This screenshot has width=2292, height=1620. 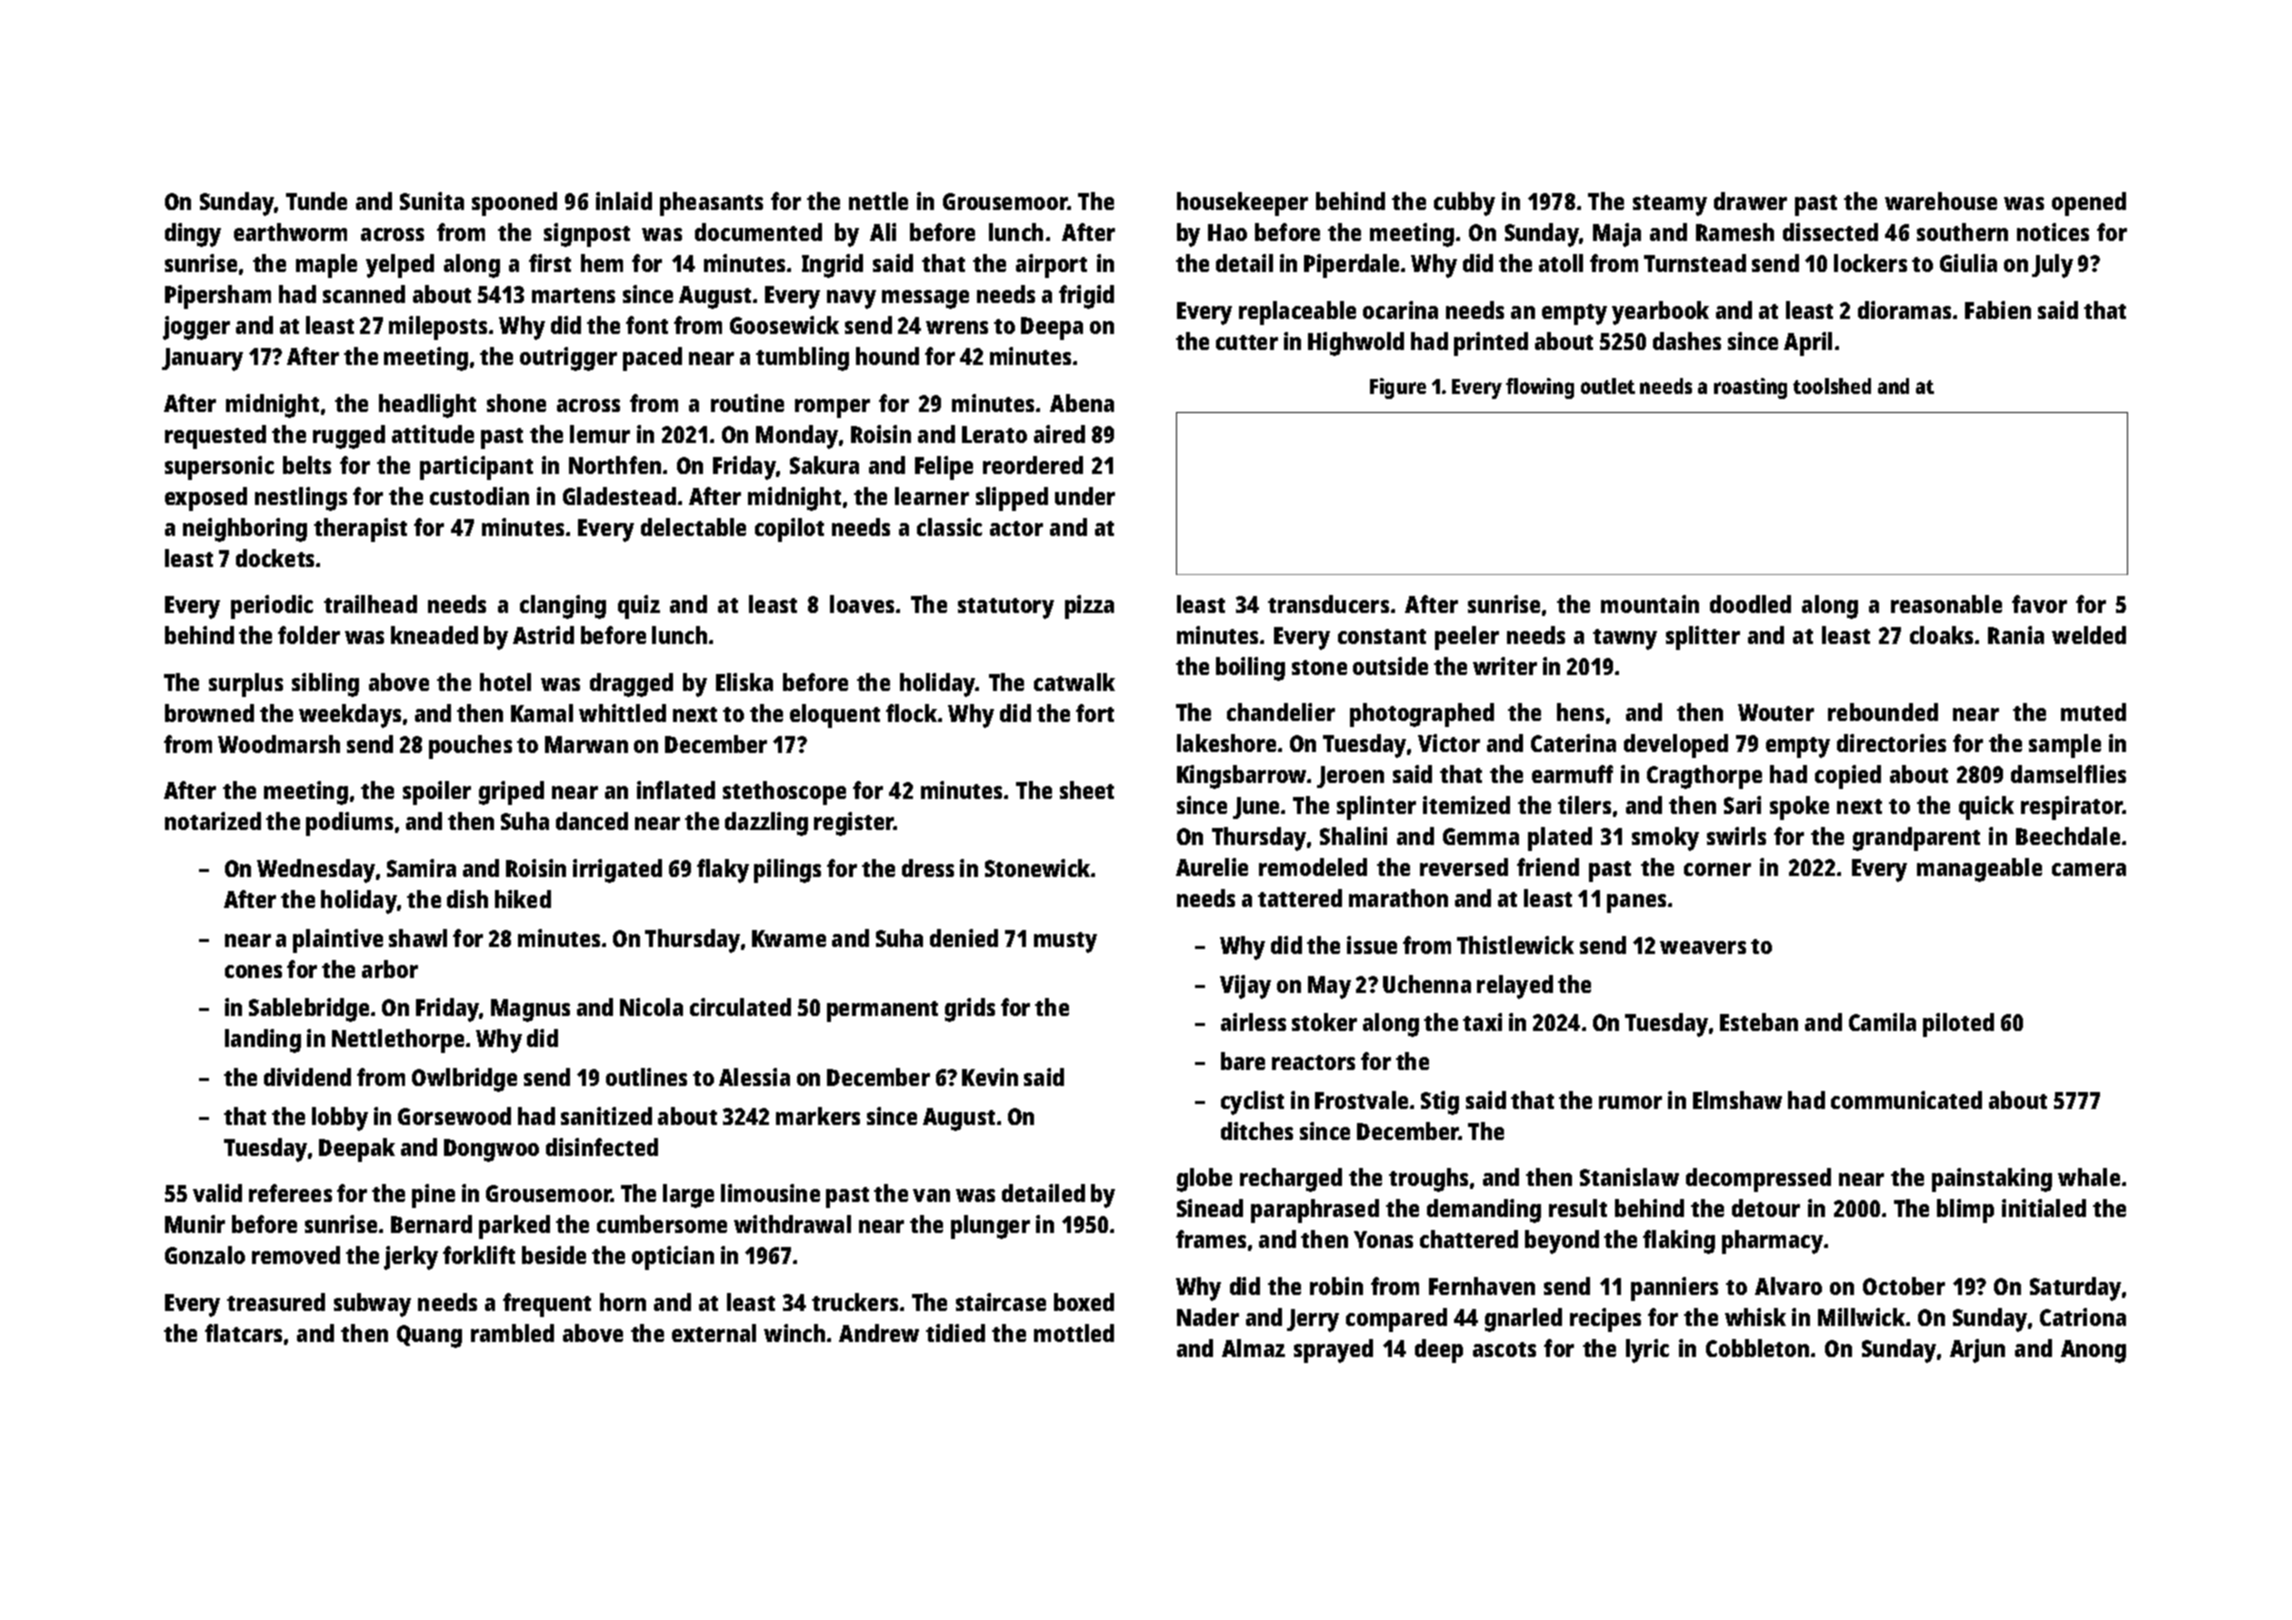 What do you see at coordinates (307, 1077) in the screenshot?
I see `dividend` at bounding box center [307, 1077].
